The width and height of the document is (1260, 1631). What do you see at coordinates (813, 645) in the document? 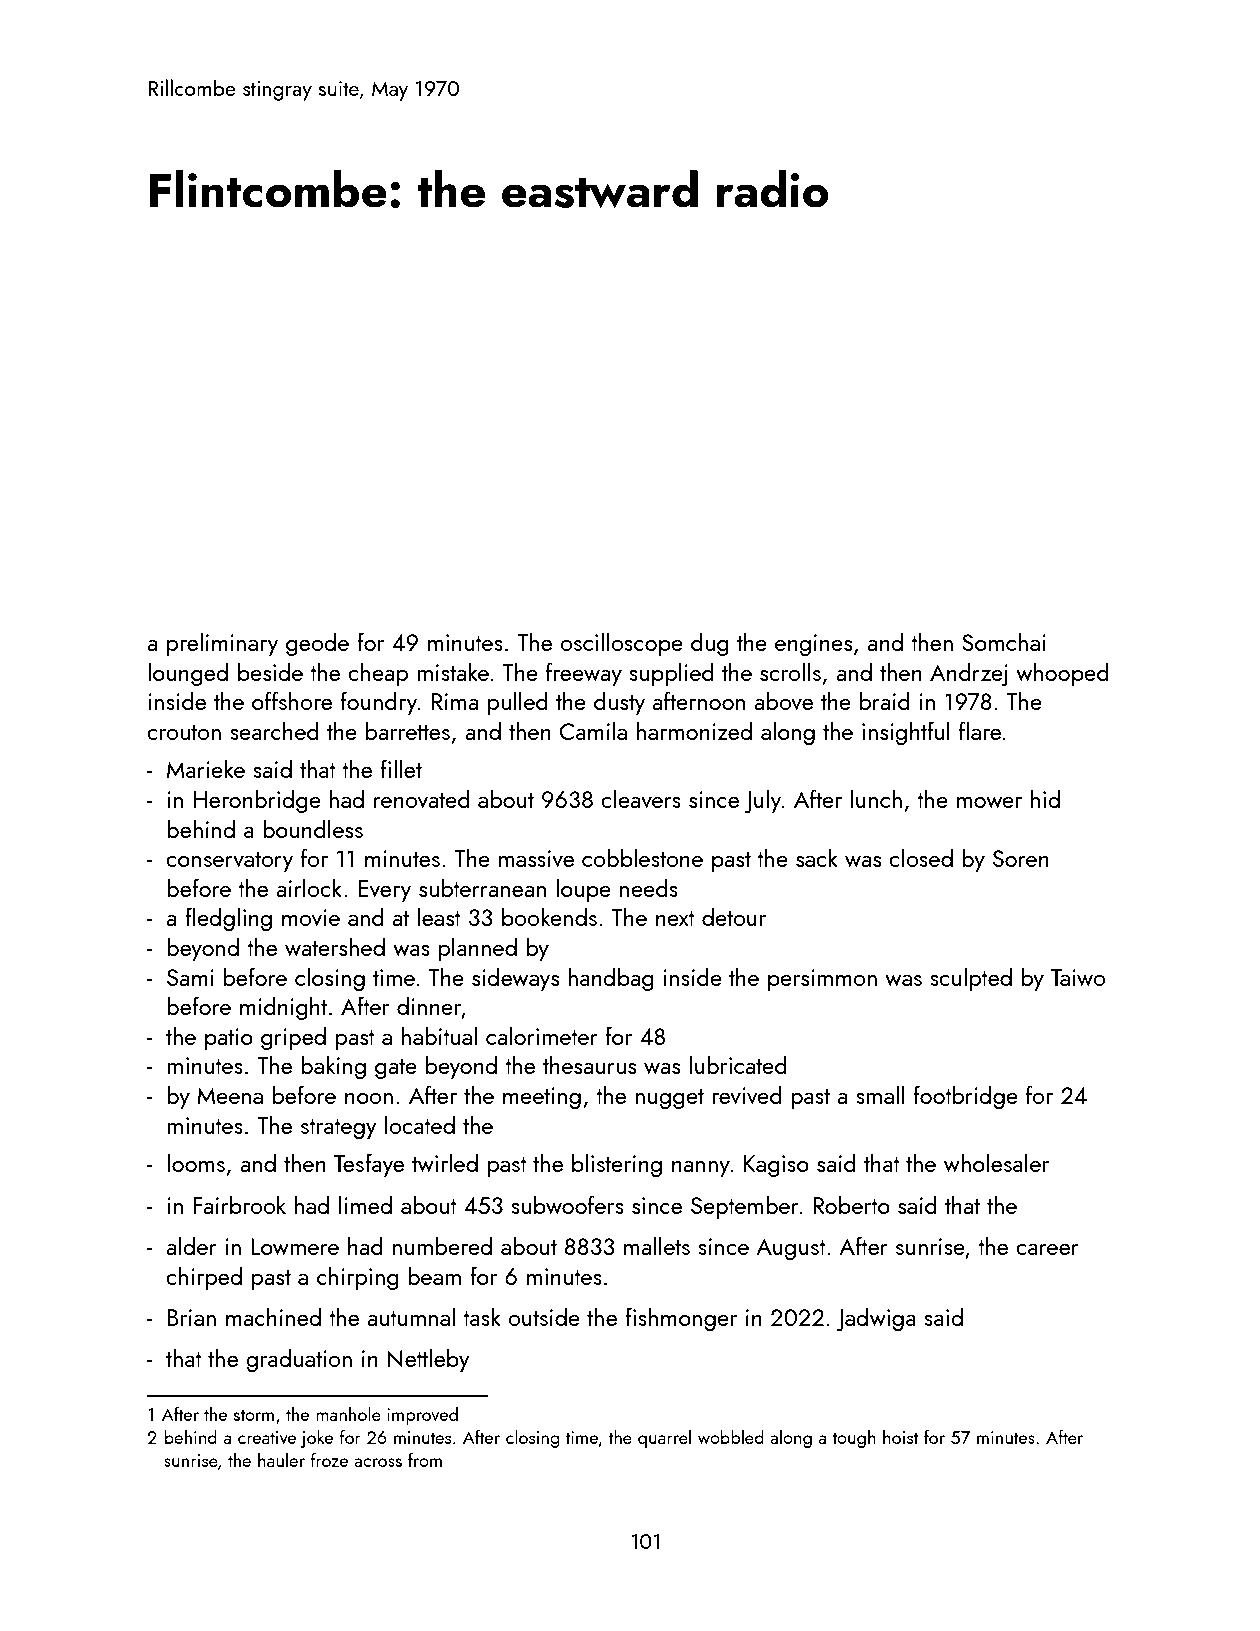
I see `engines` at bounding box center [813, 645].
